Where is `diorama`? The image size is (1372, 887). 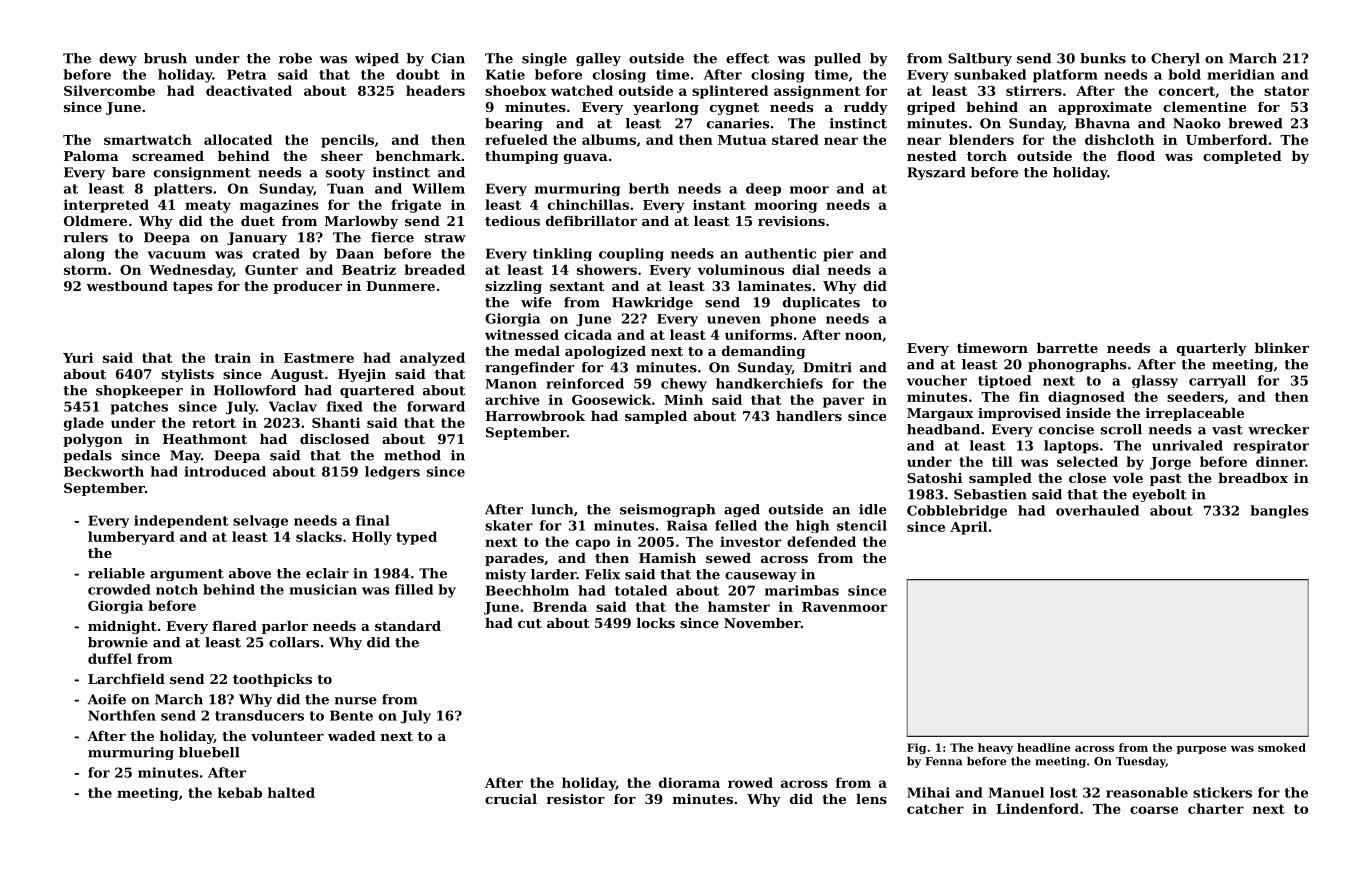 diorama is located at coordinates (689, 782).
